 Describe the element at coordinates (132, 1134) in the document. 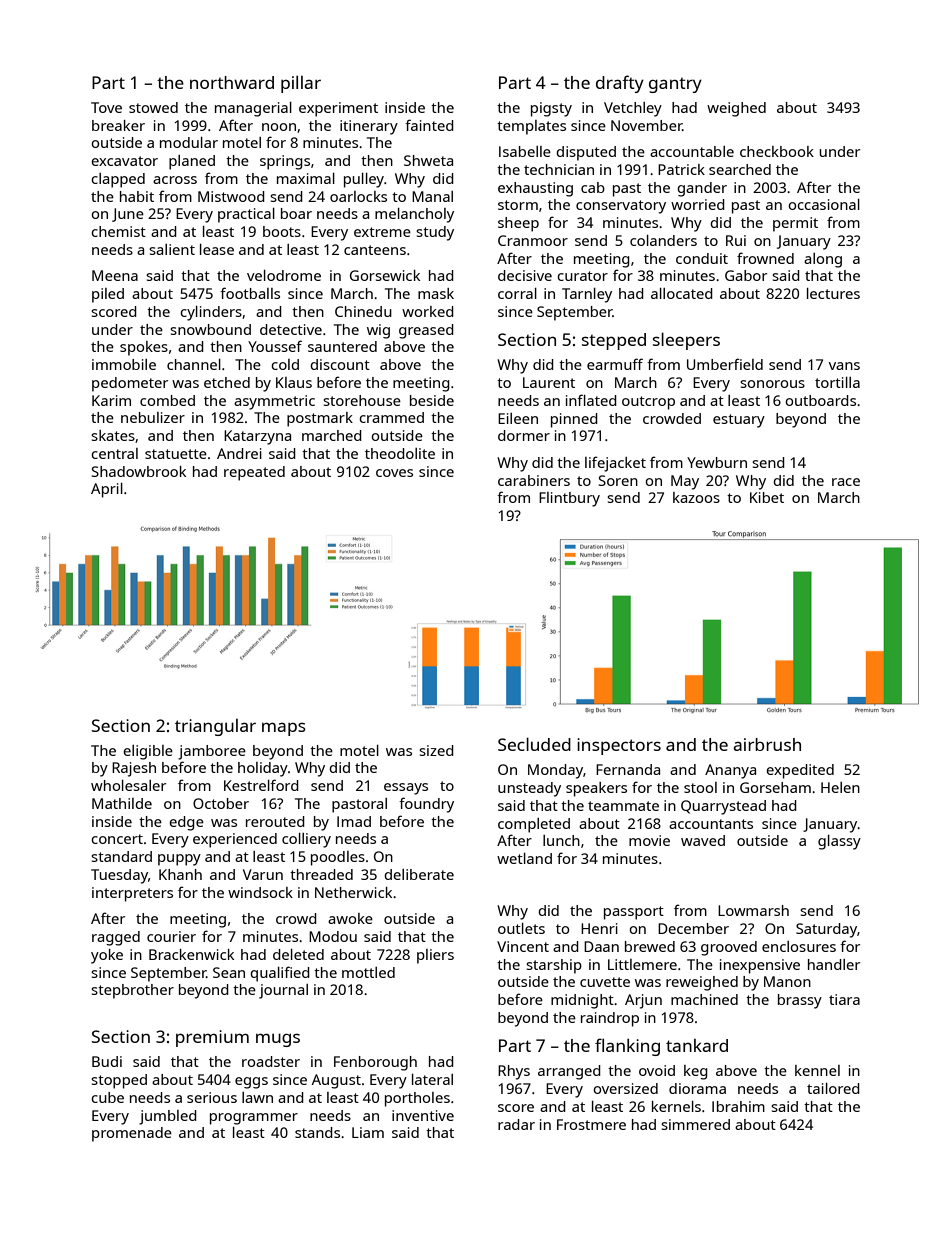

I see `promenade` at that location.
